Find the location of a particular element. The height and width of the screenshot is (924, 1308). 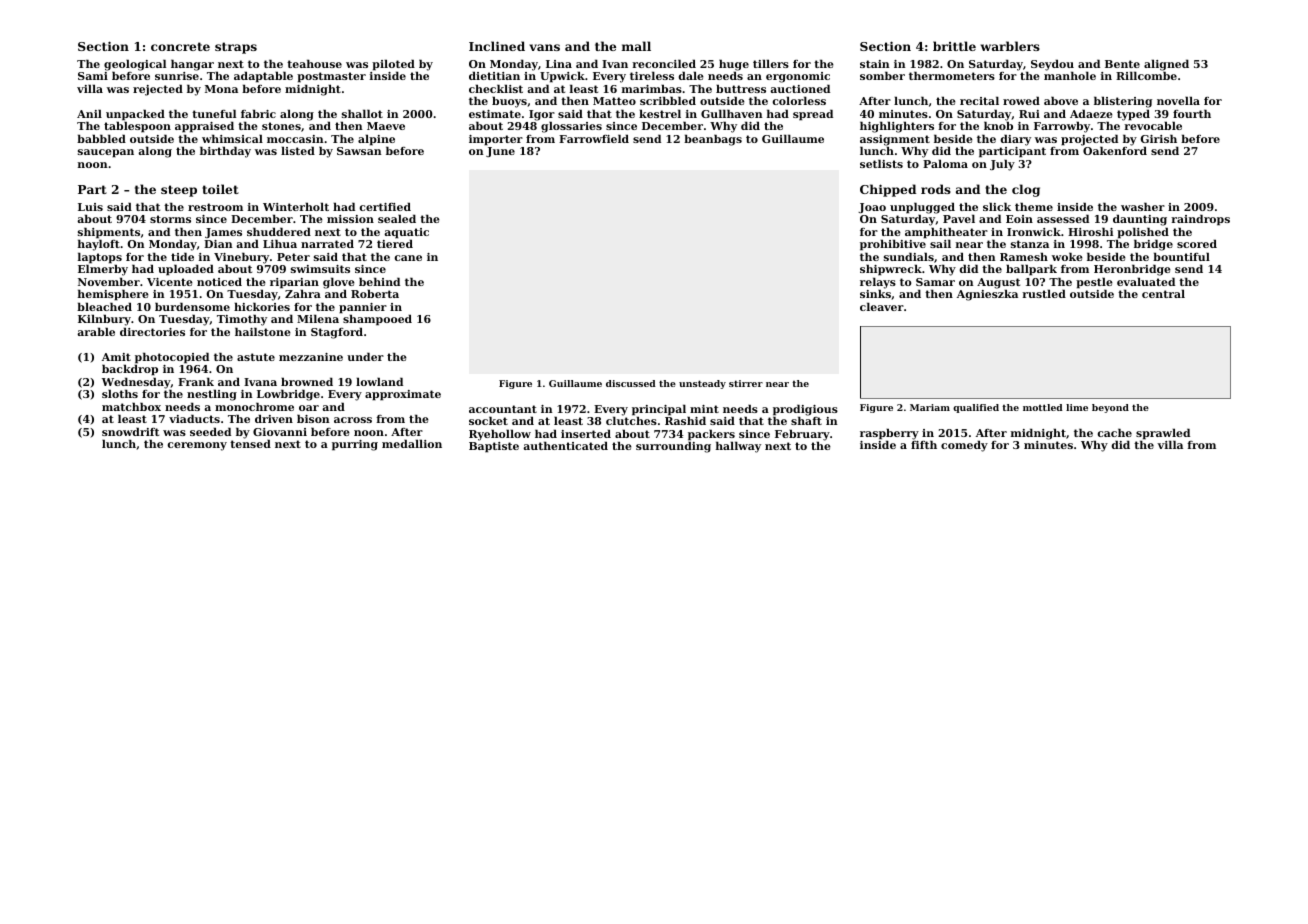

above is located at coordinates (1061, 100).
